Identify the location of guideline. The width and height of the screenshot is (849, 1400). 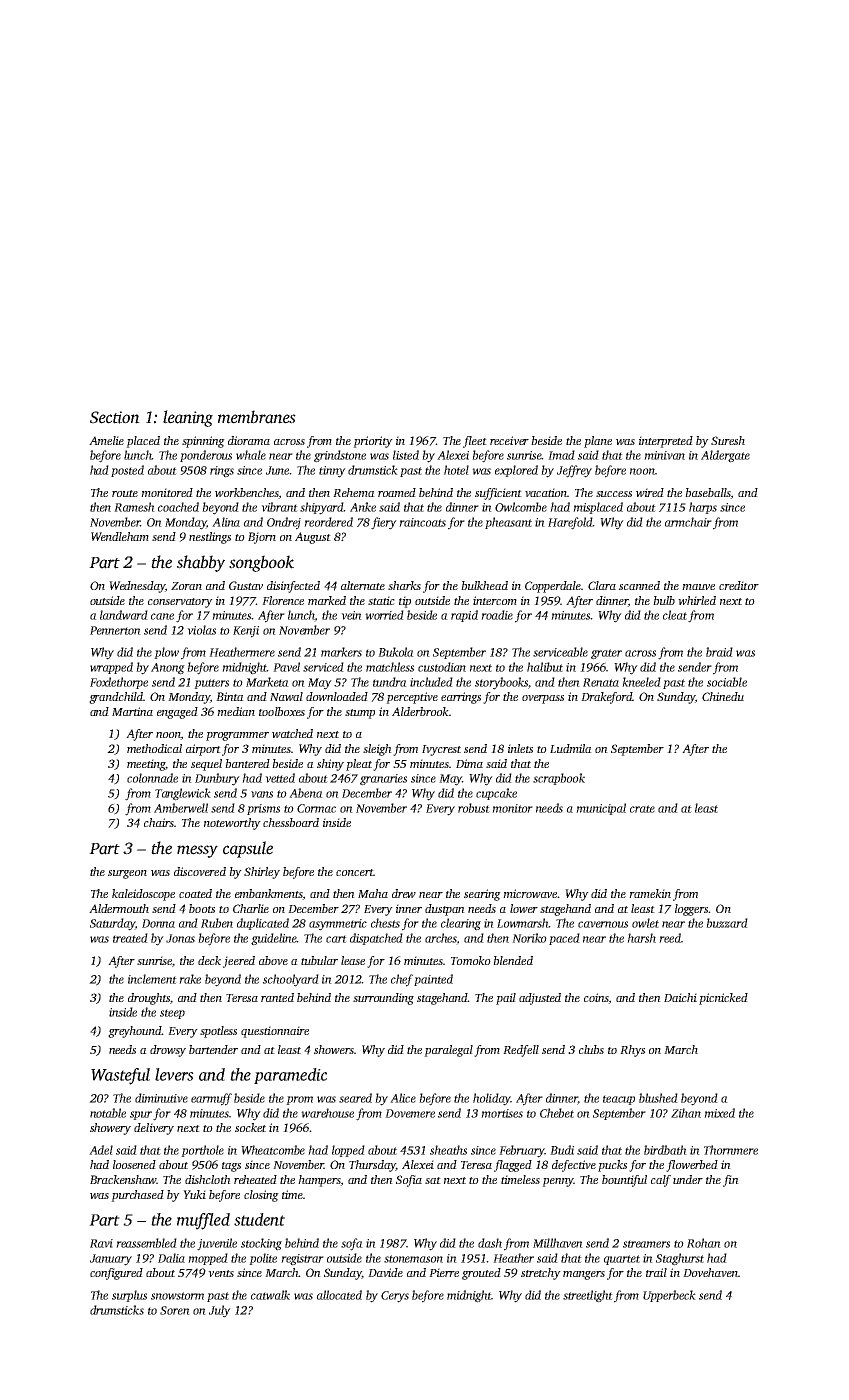
(274, 939).
